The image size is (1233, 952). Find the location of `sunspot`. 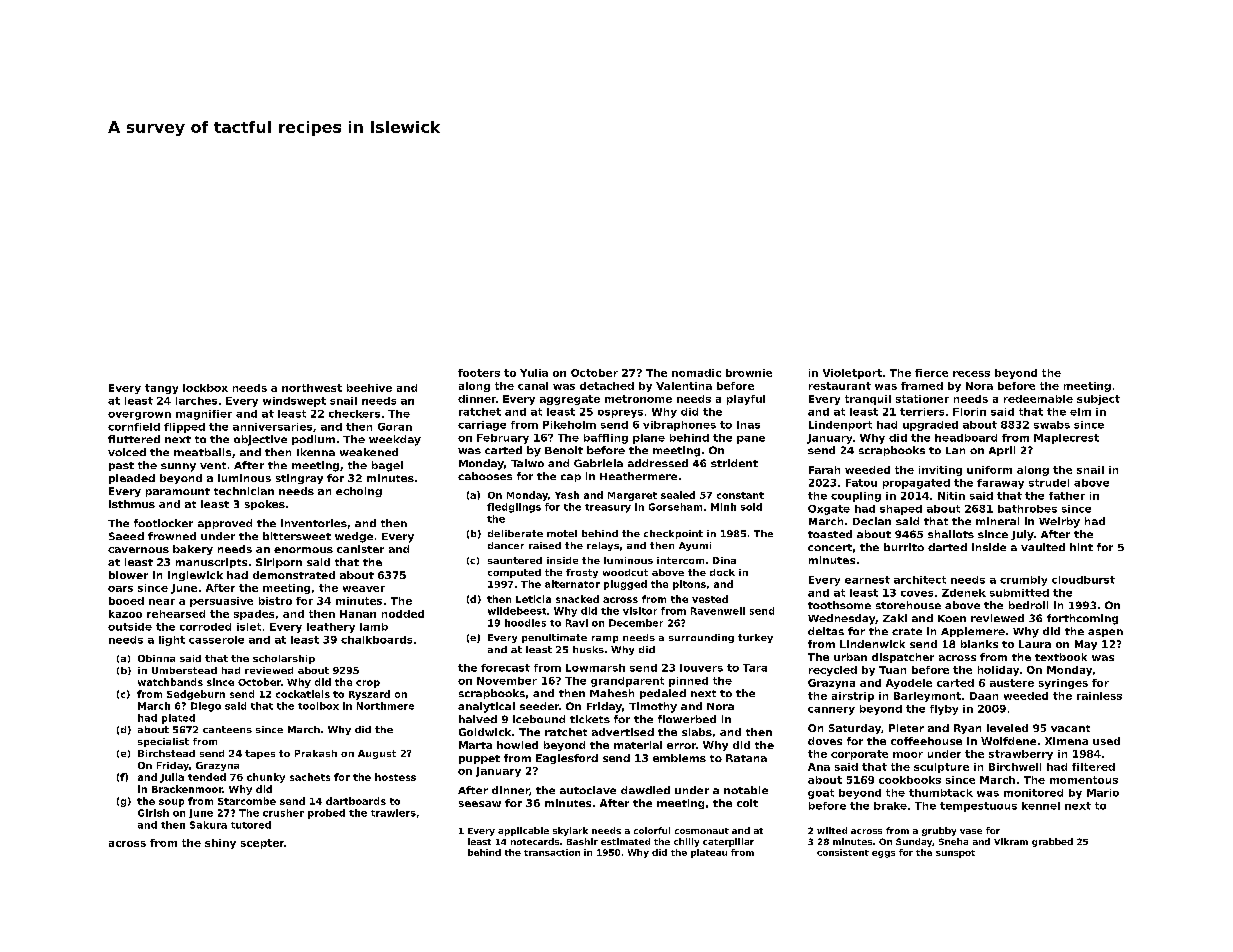

sunspot is located at coordinates (955, 854).
